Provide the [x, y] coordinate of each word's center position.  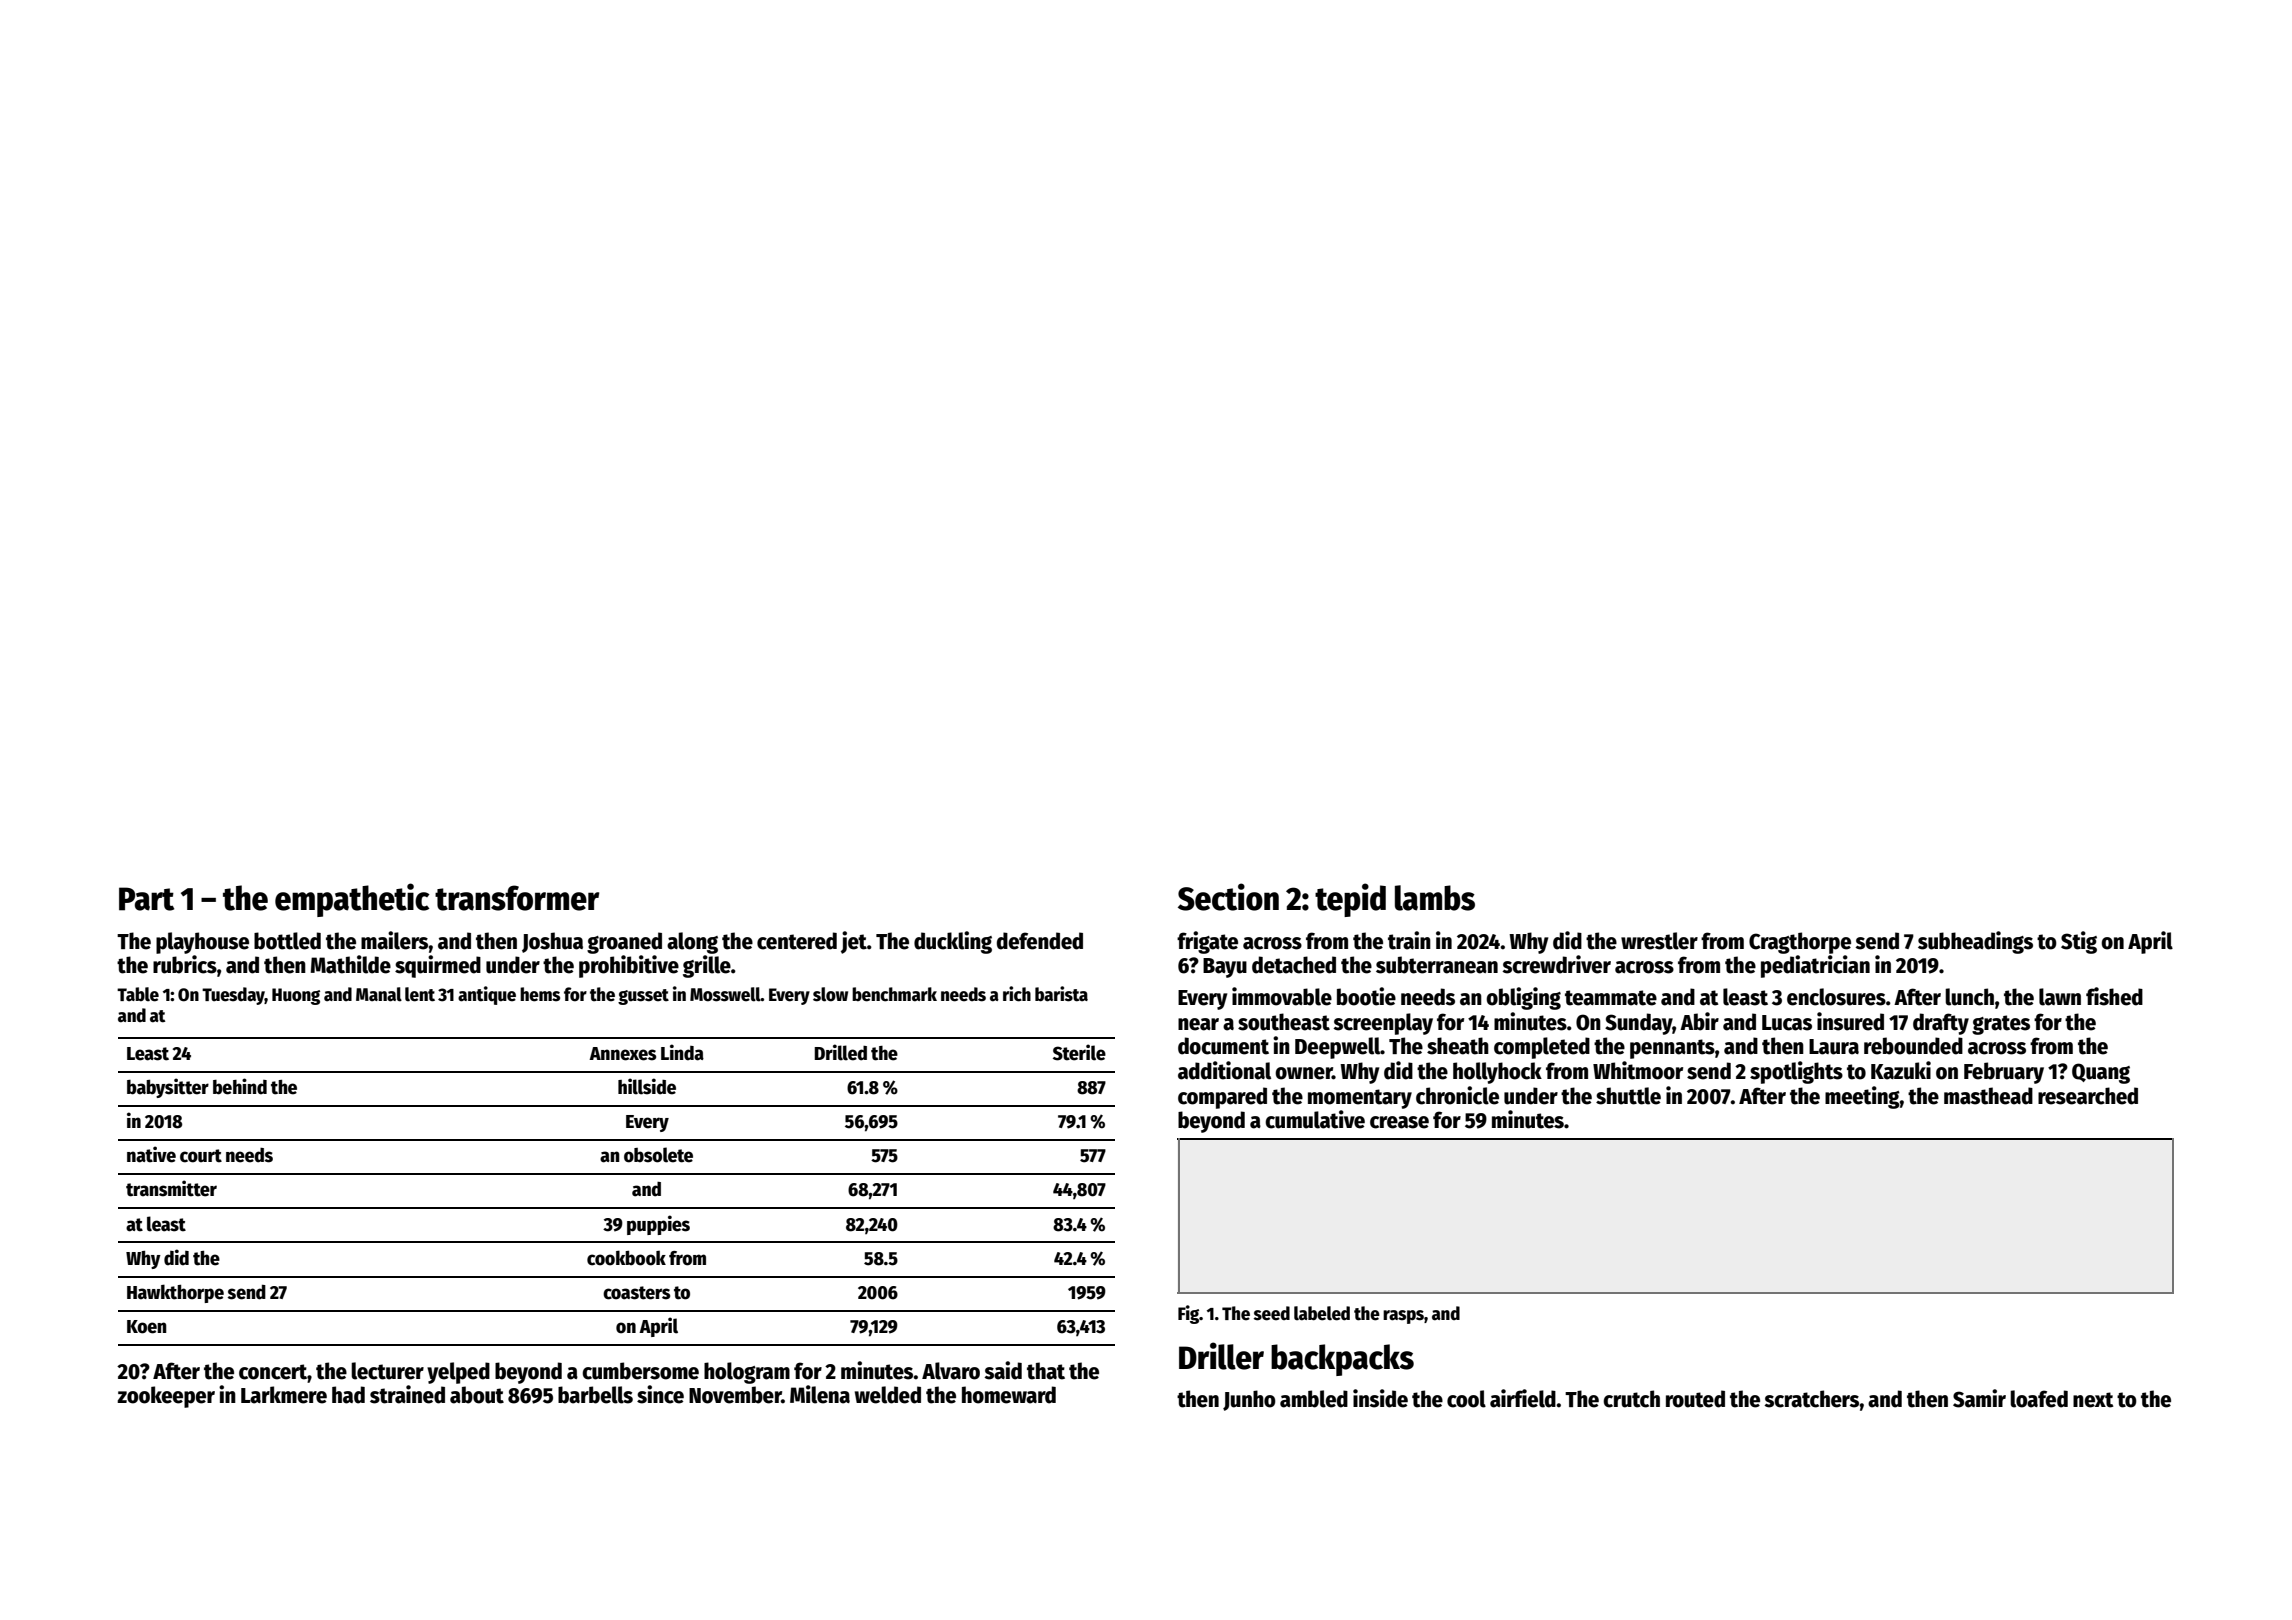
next [2093, 1400]
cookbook [626, 1258]
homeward [1009, 1395]
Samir [1979, 1398]
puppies [658, 1225]
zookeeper [166, 1397]
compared [1222, 1098]
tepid [1350, 900]
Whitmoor [1638, 1070]
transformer [517, 898]
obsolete [658, 1155]
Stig [2079, 942]
